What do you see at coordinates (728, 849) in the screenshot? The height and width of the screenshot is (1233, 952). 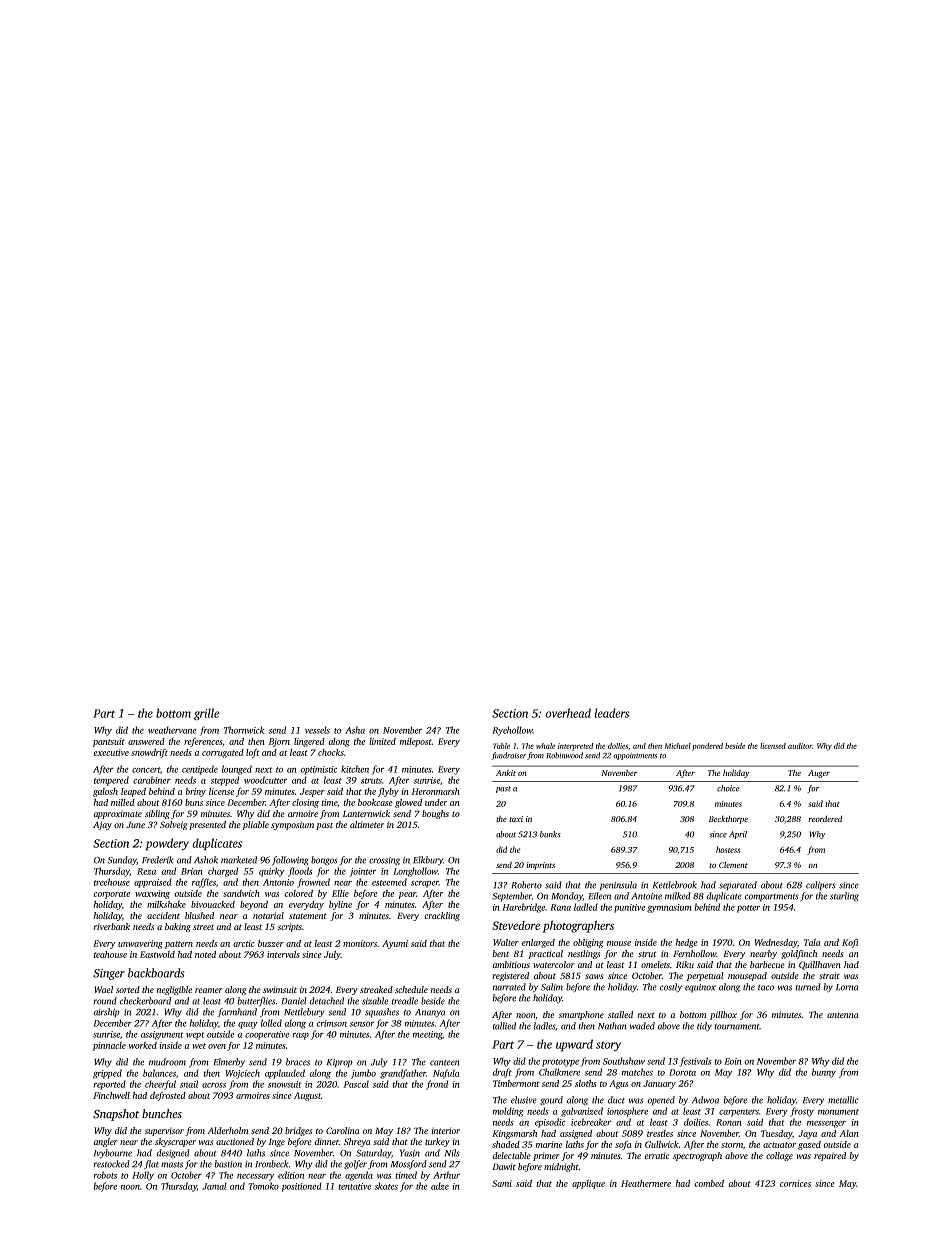 I see `hostess` at bounding box center [728, 849].
